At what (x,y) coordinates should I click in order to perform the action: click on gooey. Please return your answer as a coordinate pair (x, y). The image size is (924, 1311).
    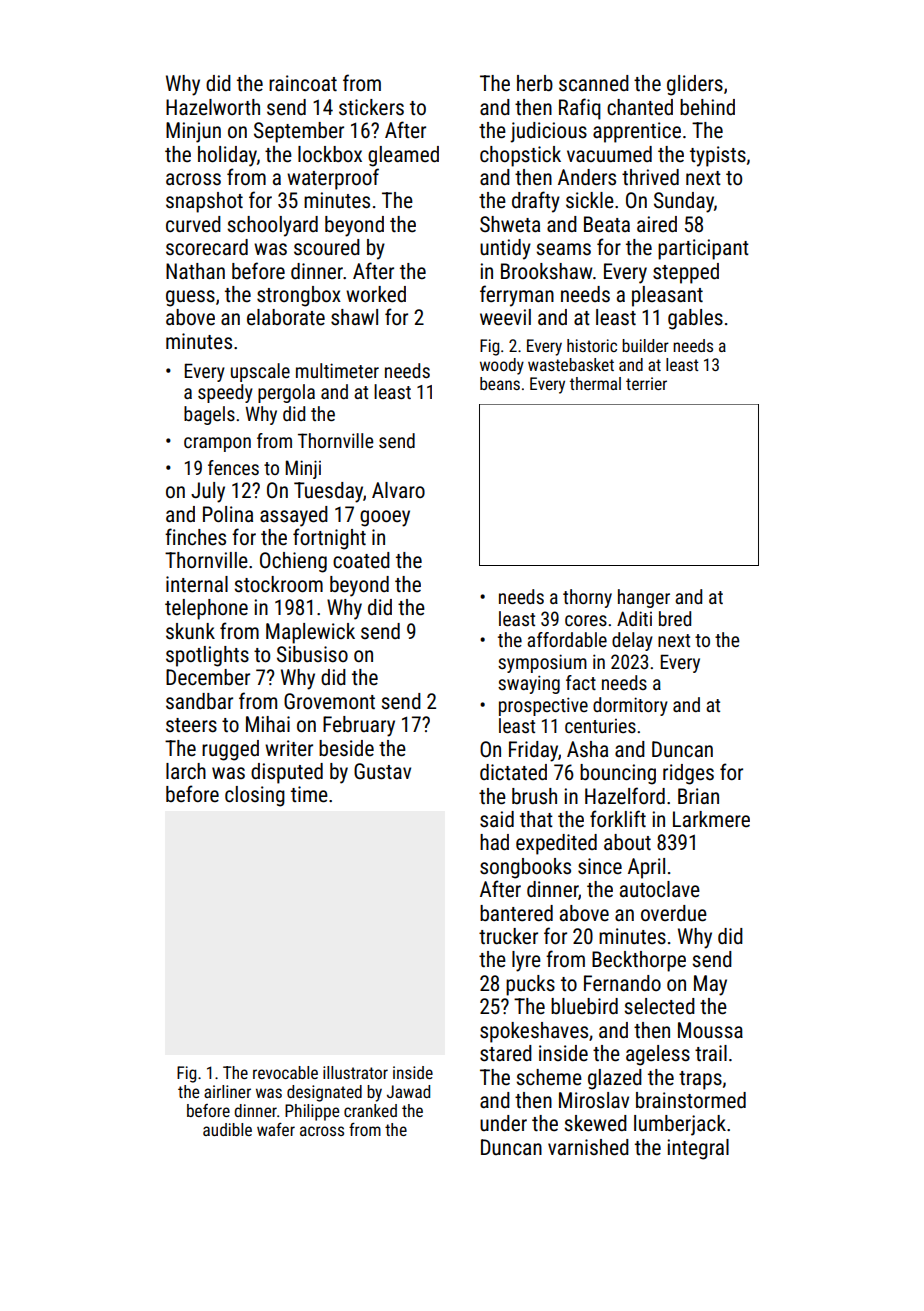
    Looking at the image, I should click on (385, 518).
